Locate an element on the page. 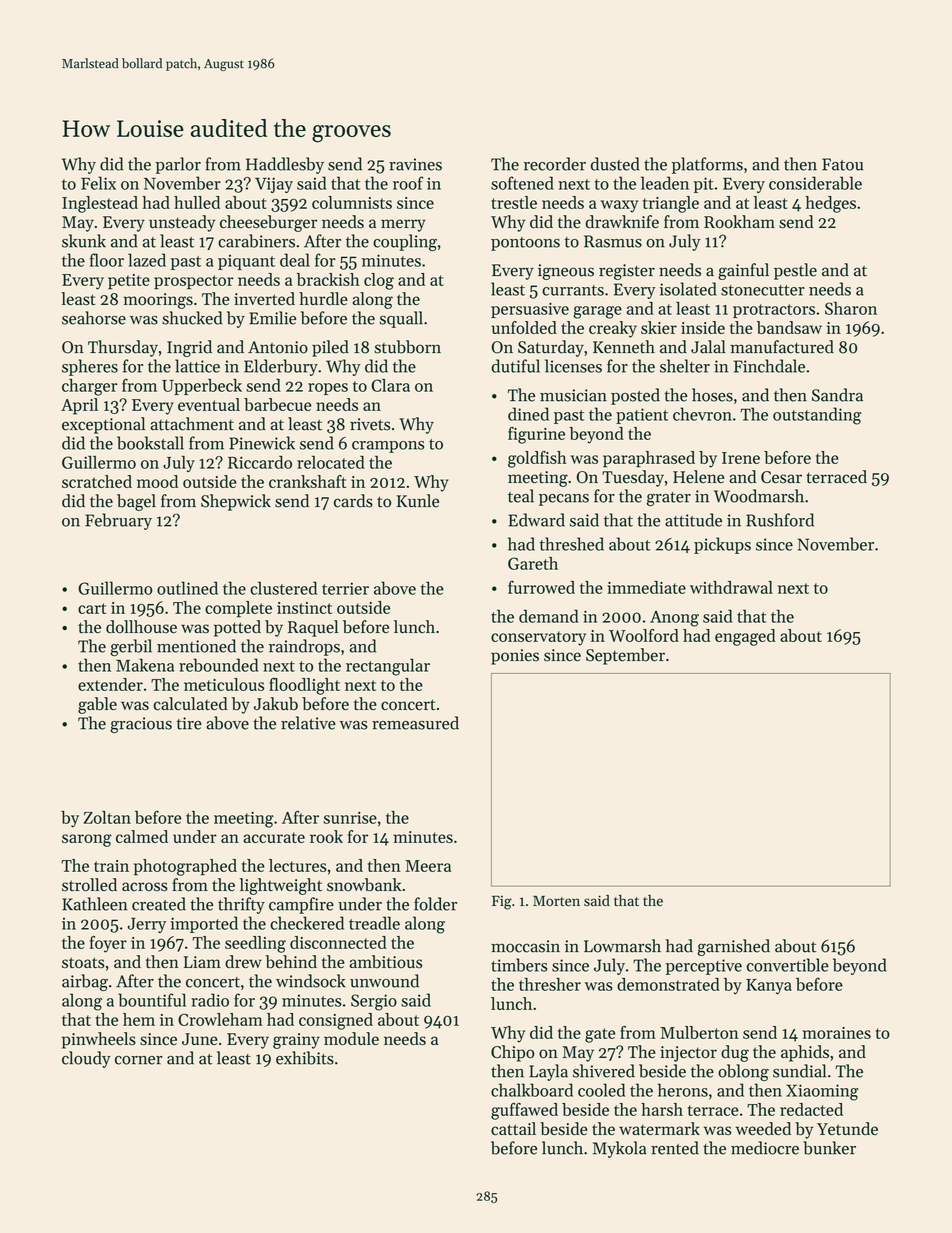 This image has height=1233, width=952. February is located at coordinates (118, 521).
